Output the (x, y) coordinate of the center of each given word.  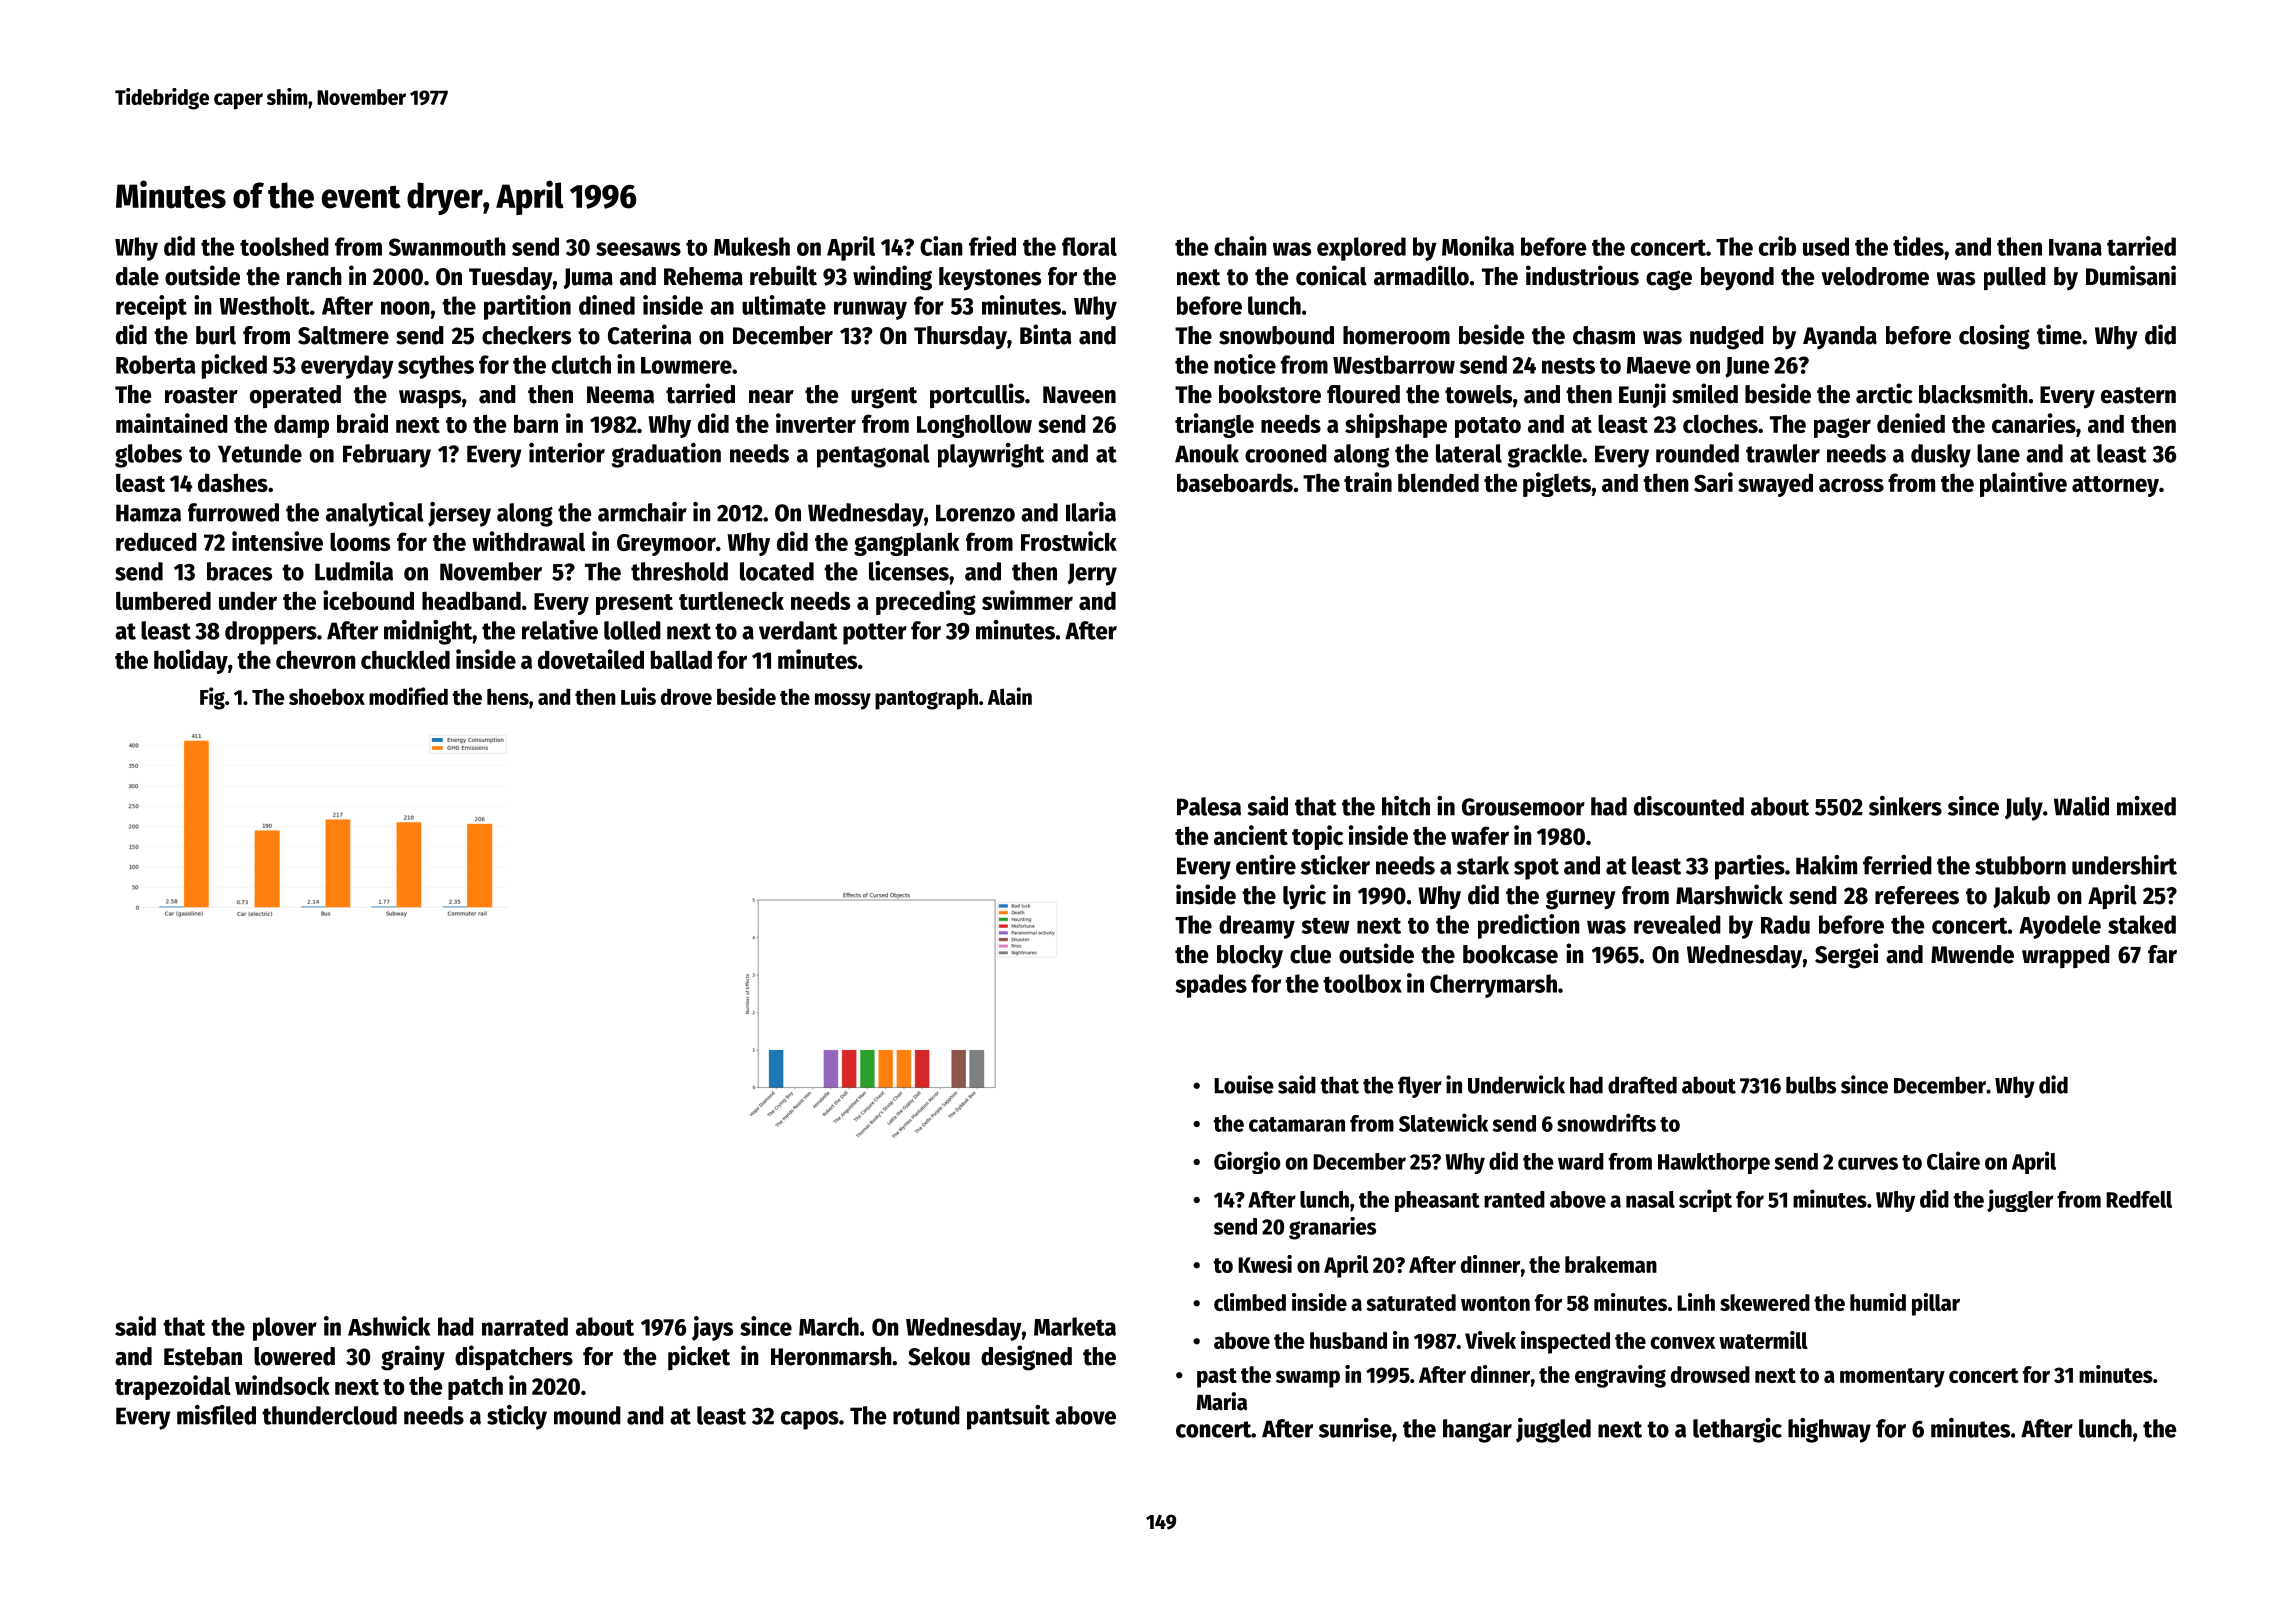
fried (992, 246)
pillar (1936, 1304)
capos (810, 1420)
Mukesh (752, 246)
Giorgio (1247, 1162)
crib (1777, 246)
